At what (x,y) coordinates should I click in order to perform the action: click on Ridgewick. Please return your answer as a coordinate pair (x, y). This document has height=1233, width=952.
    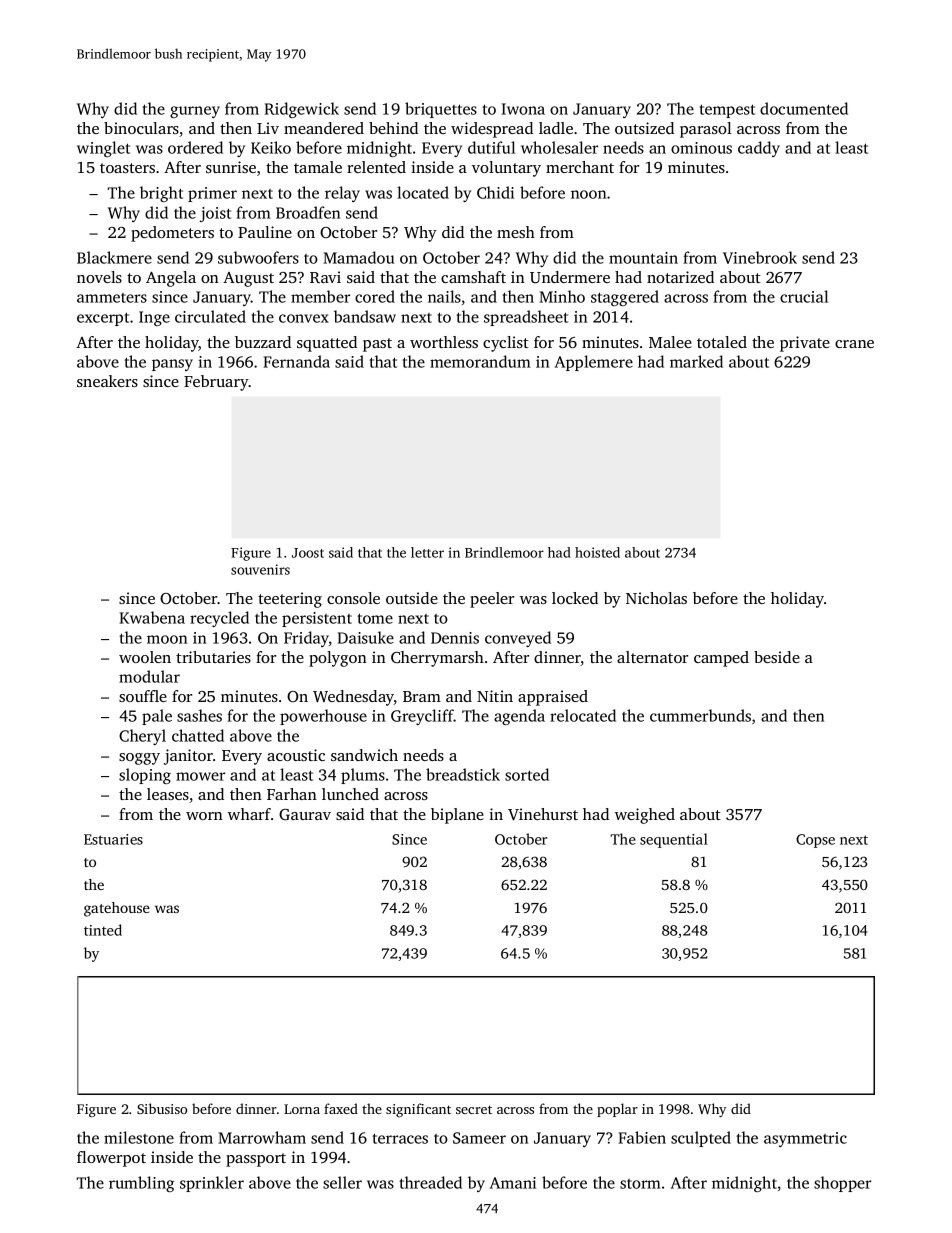
    Looking at the image, I should click on (302, 110).
